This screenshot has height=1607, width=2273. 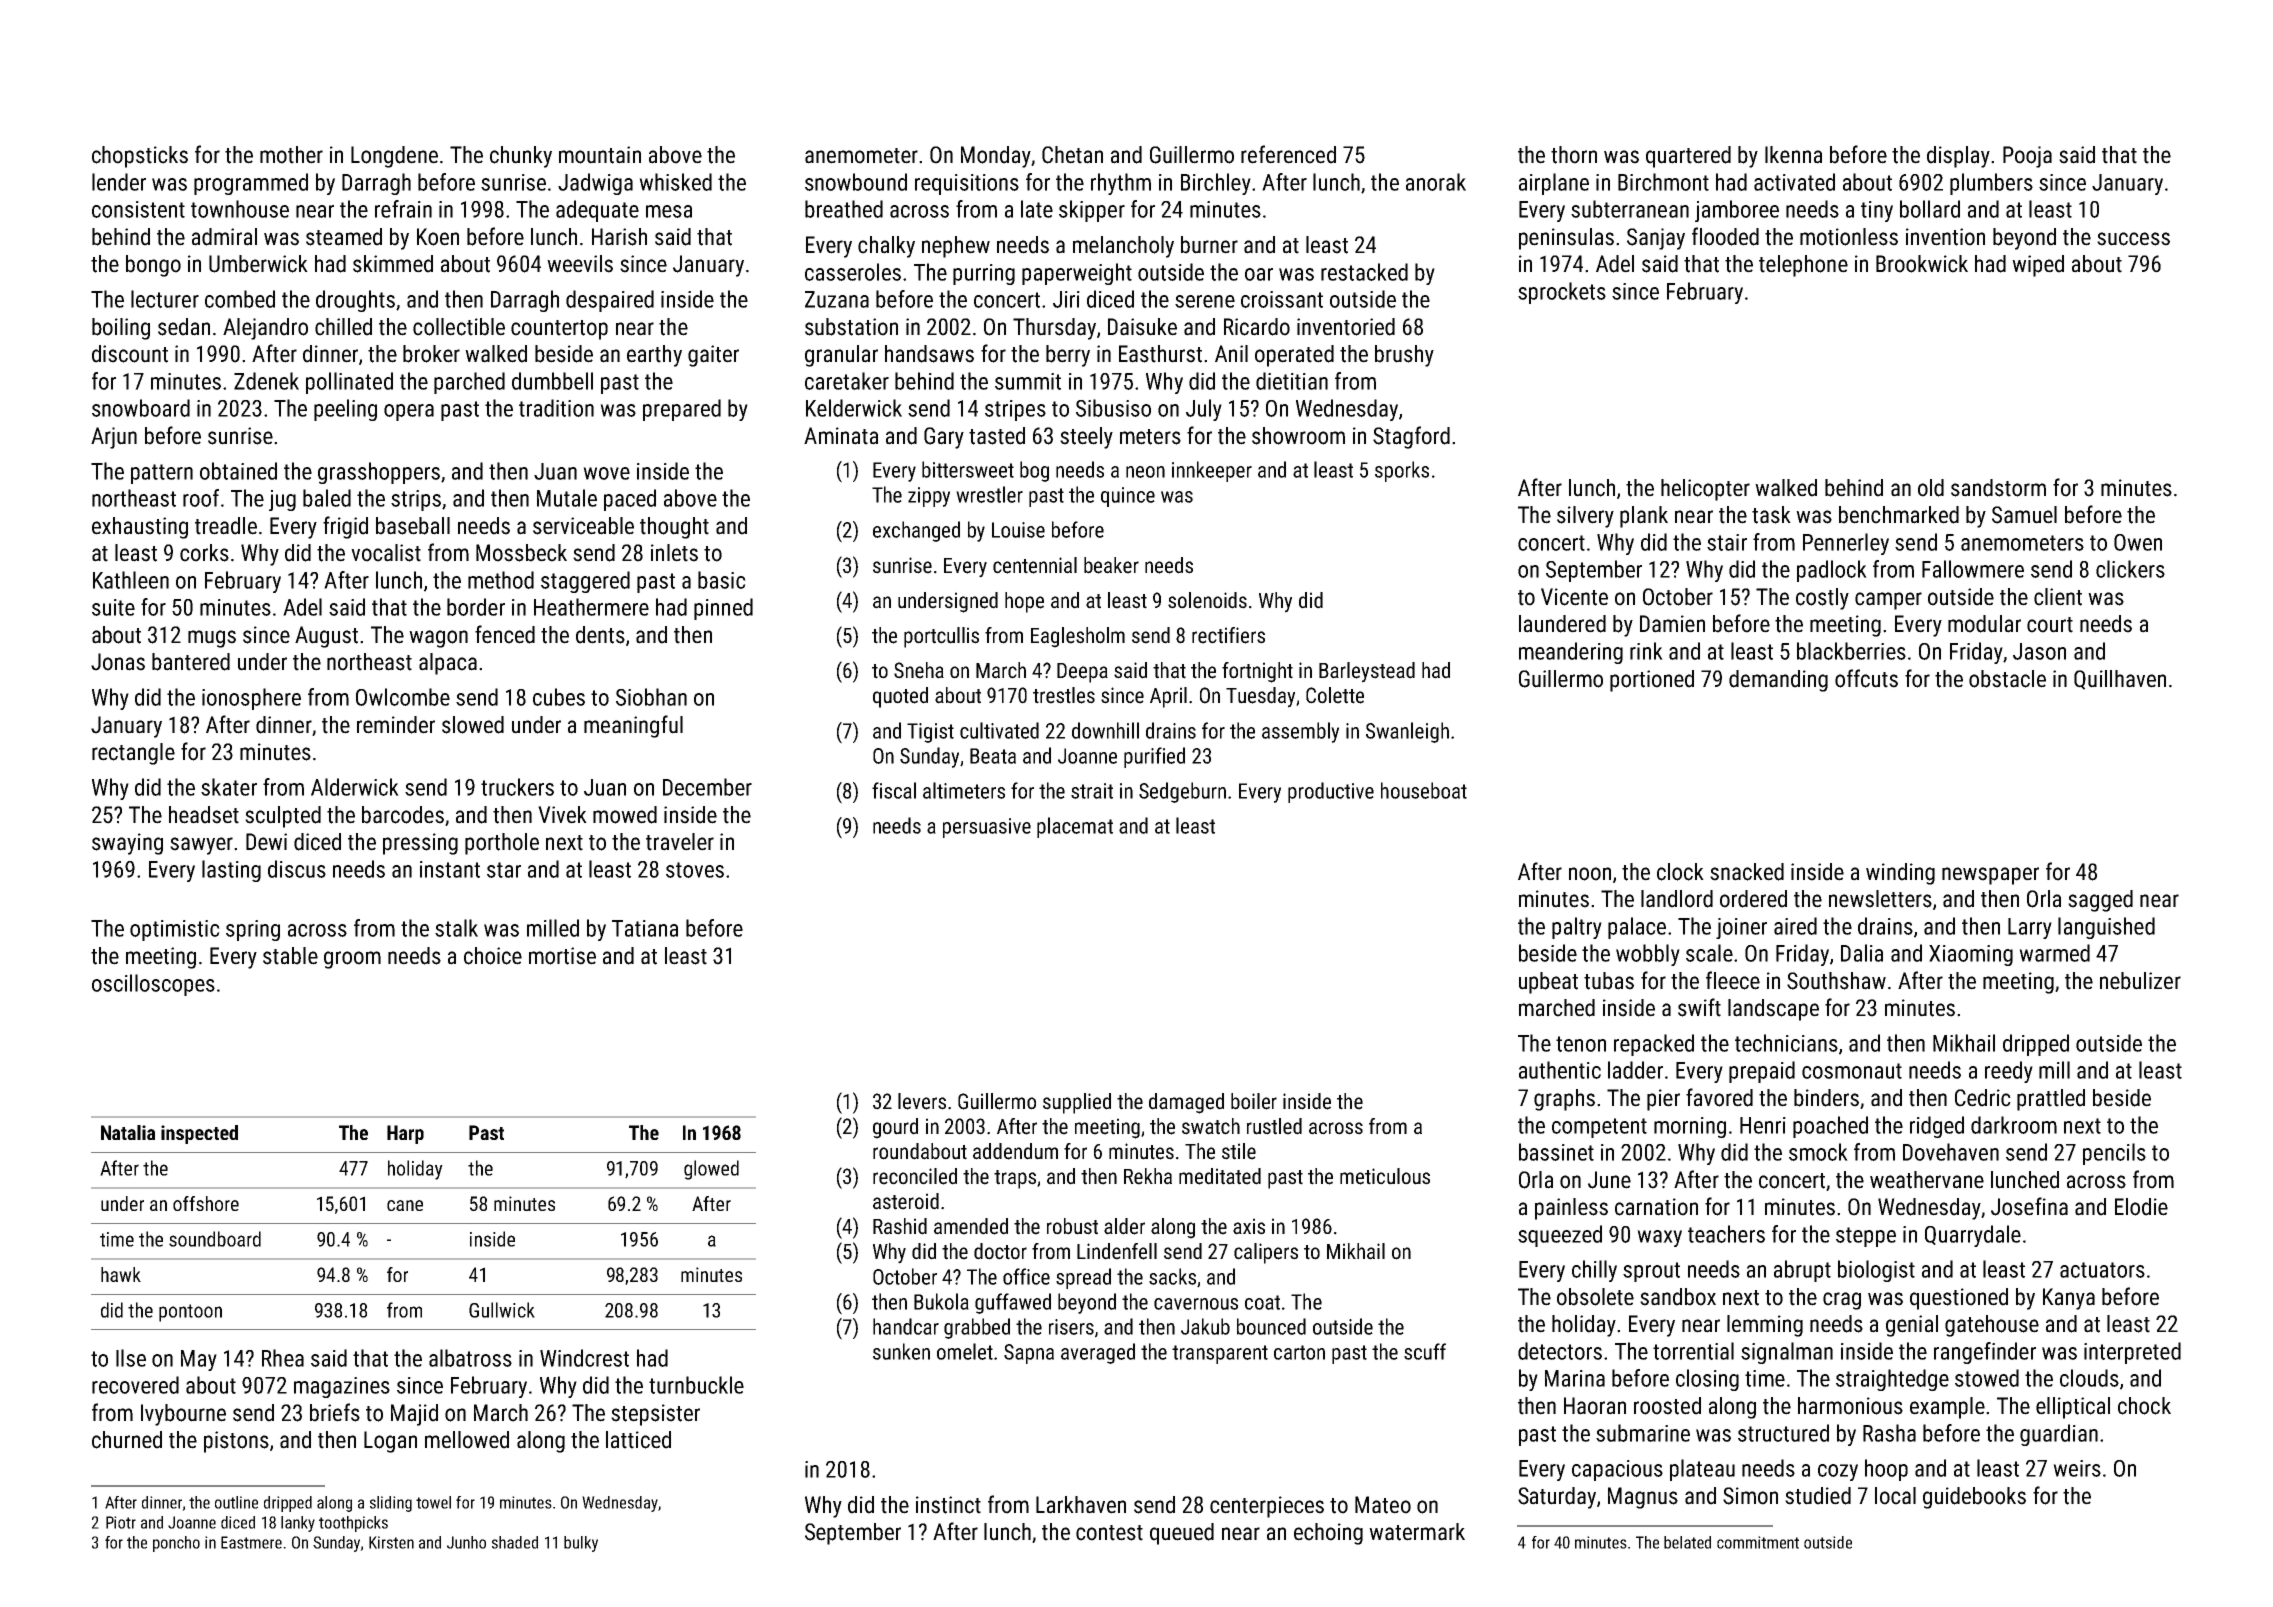 I want to click on summit, so click(x=1028, y=381).
